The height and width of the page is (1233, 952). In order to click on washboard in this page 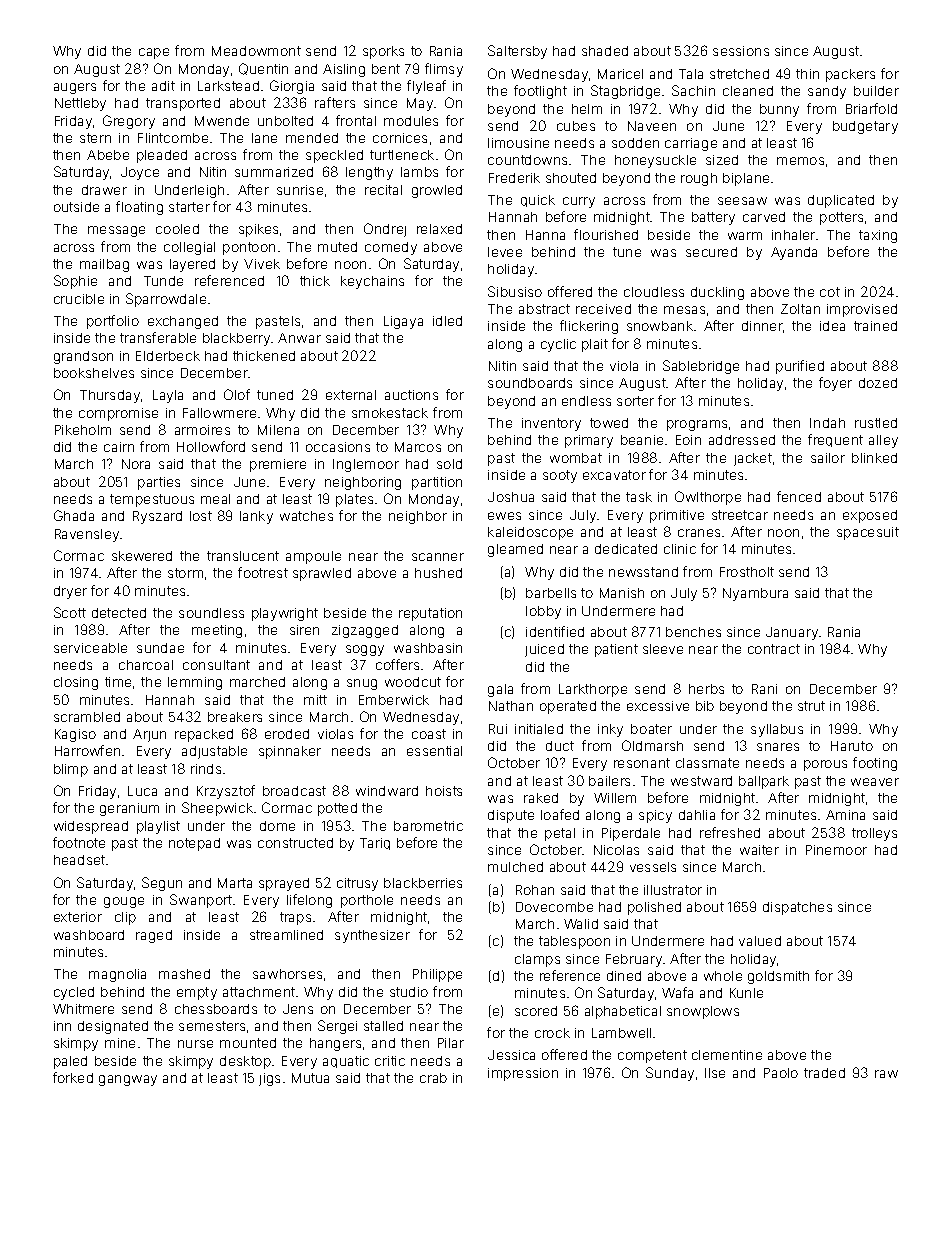, I will do `click(89, 935)`.
